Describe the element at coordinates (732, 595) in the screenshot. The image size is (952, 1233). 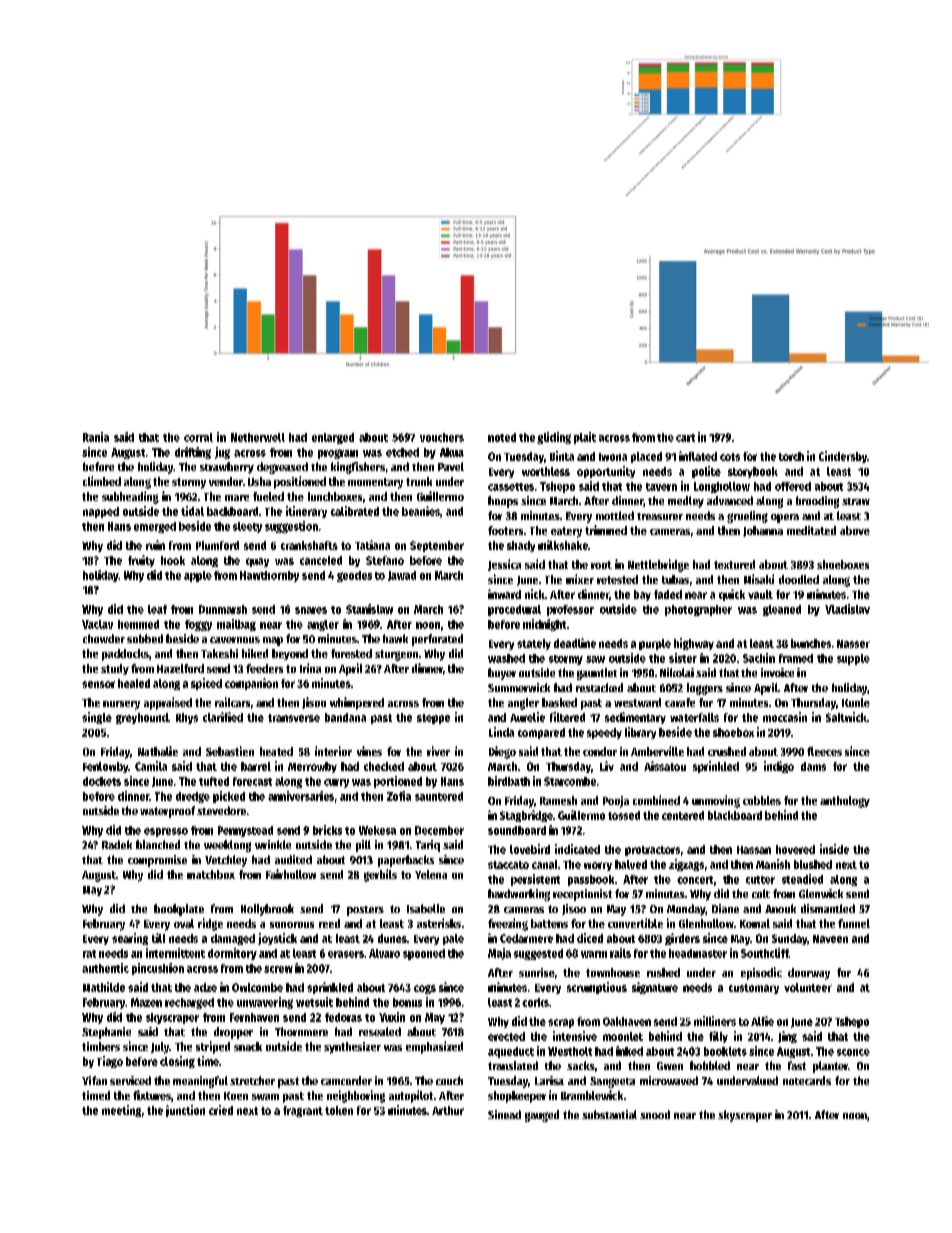
I see `quick` at that location.
